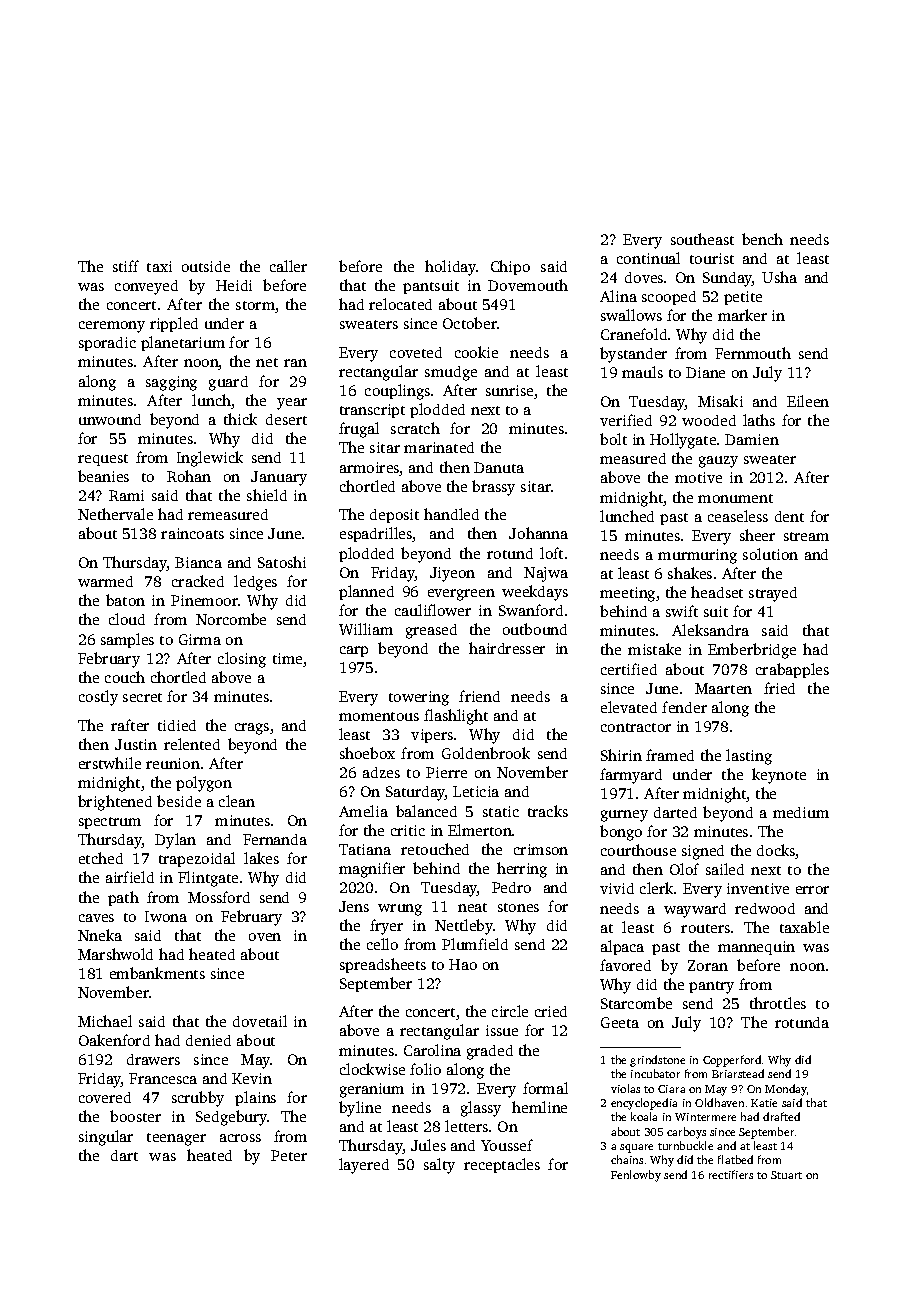 This screenshot has width=908, height=1316. I want to click on Chipo, so click(510, 267).
